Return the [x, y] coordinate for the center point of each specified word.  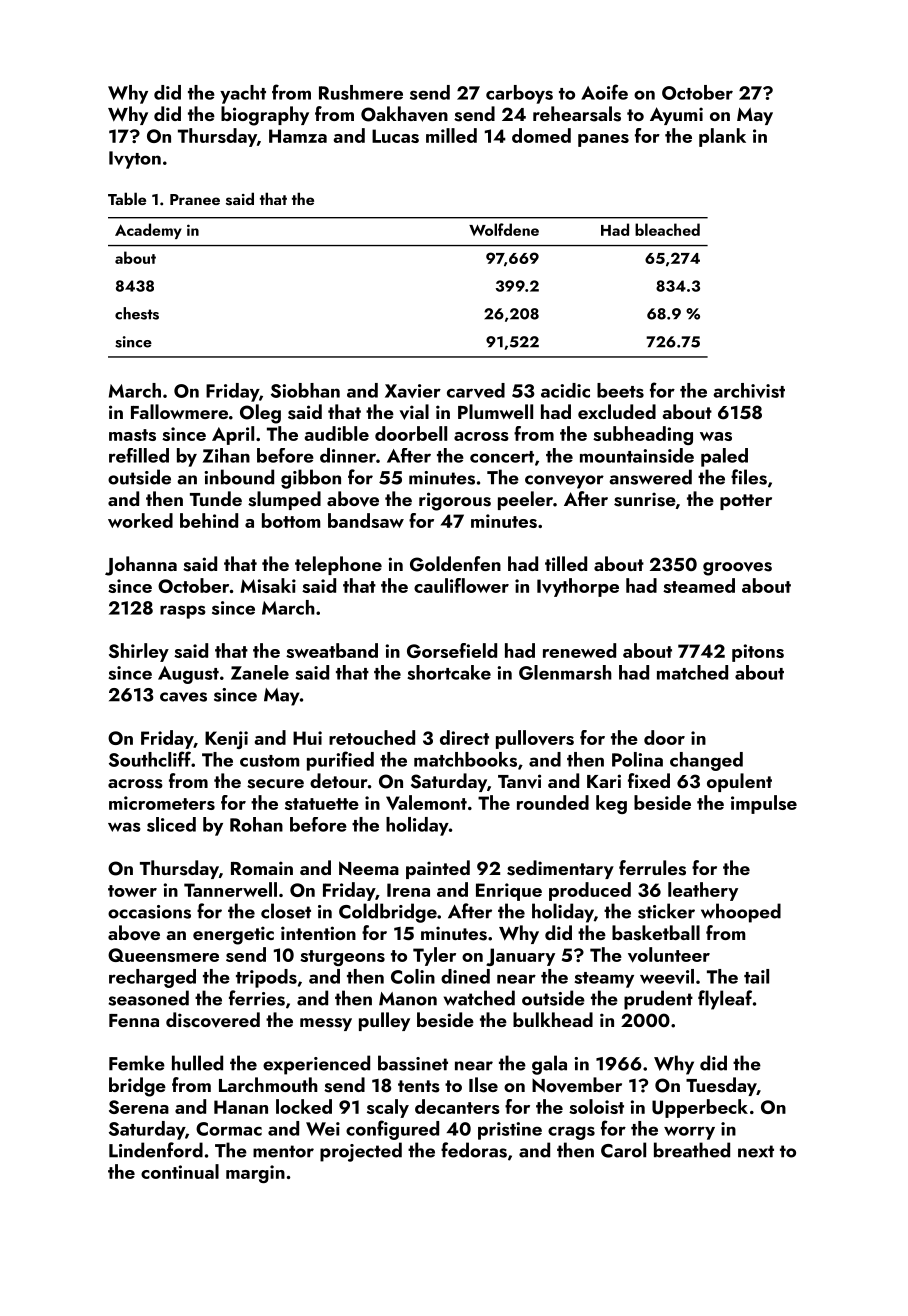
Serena [139, 1107]
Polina [637, 759]
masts [132, 435]
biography [265, 116]
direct [464, 737]
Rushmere [361, 92]
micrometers [162, 803]
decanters [457, 1106]
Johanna [141, 566]
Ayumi [676, 116]
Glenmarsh [565, 672]
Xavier [413, 391]
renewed [579, 650]
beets [620, 390]
